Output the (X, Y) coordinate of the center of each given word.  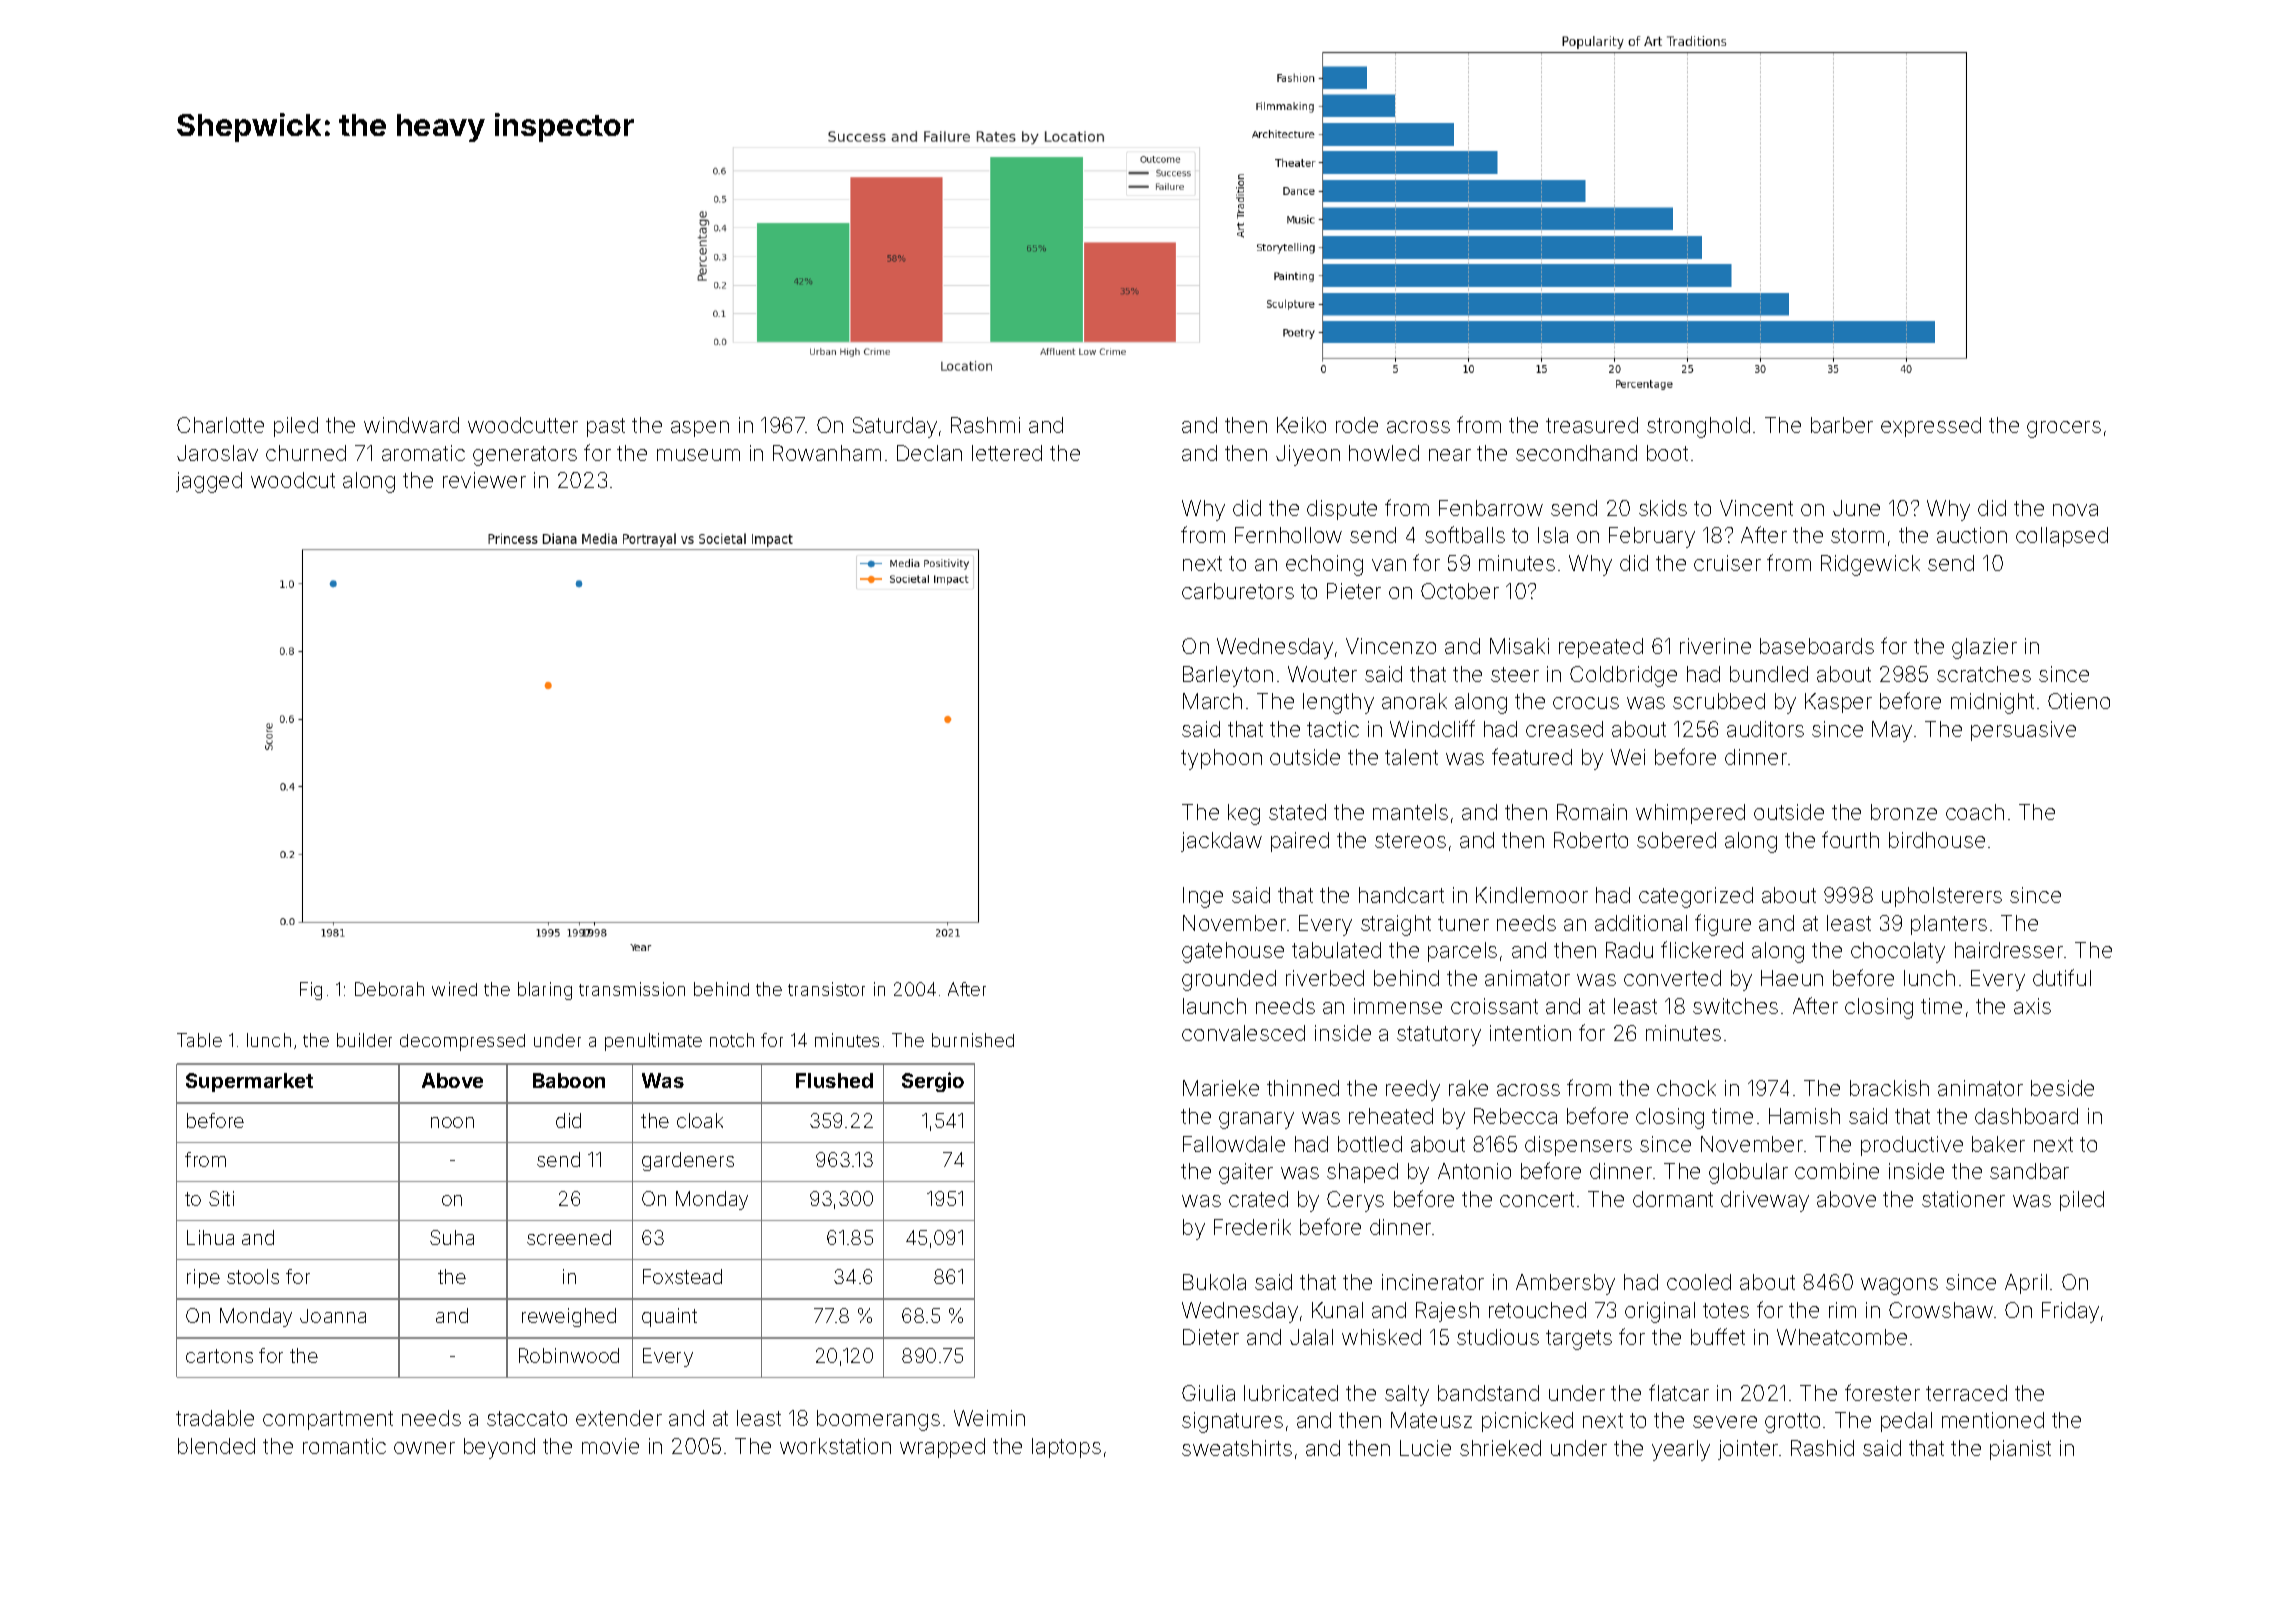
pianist (2020, 1450)
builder (364, 1040)
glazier (1984, 648)
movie (610, 1446)
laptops (1066, 1448)
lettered (1007, 453)
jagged (209, 482)
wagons (1899, 1286)
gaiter (1246, 1173)
